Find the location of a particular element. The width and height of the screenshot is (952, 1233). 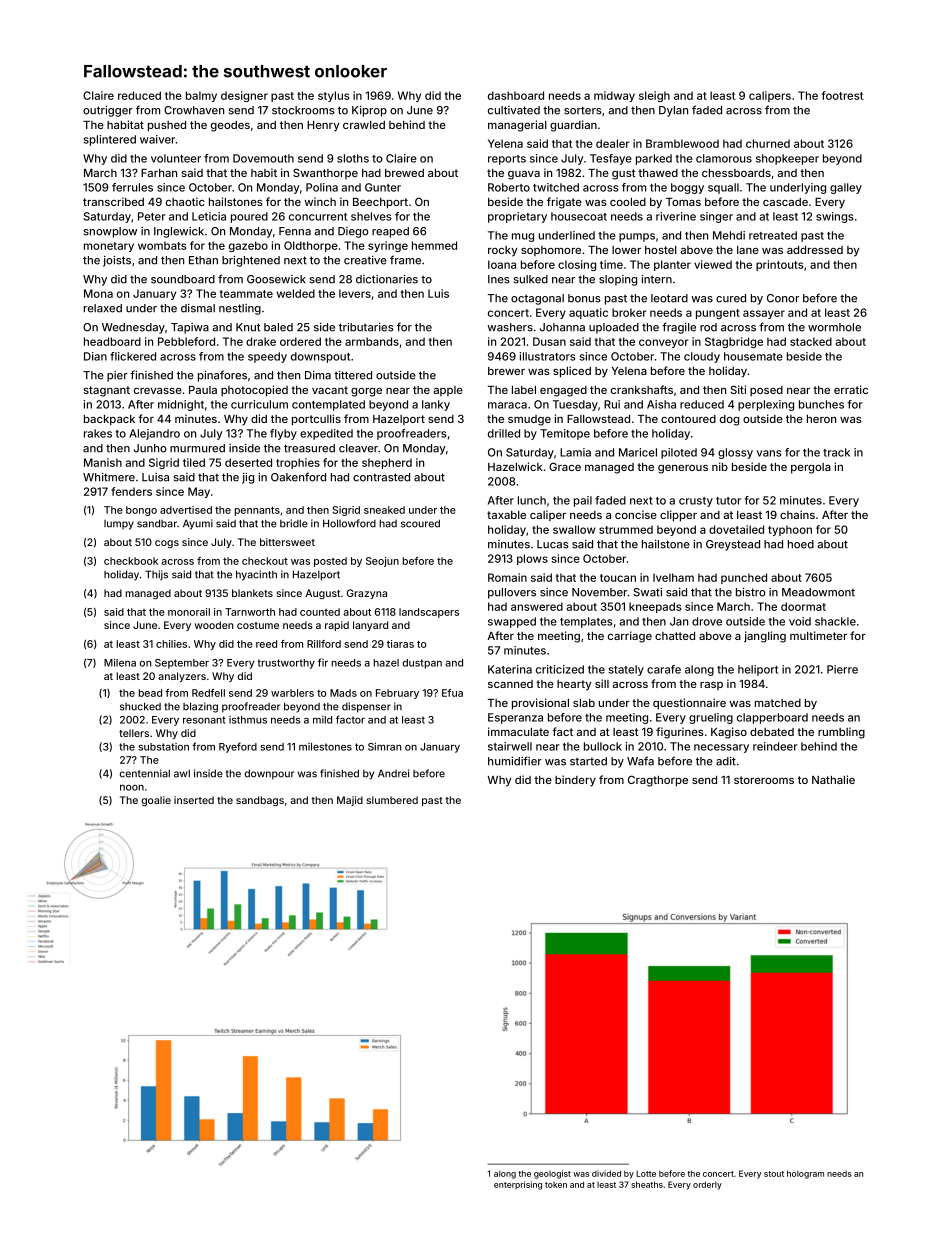

Tomas is located at coordinates (683, 202).
